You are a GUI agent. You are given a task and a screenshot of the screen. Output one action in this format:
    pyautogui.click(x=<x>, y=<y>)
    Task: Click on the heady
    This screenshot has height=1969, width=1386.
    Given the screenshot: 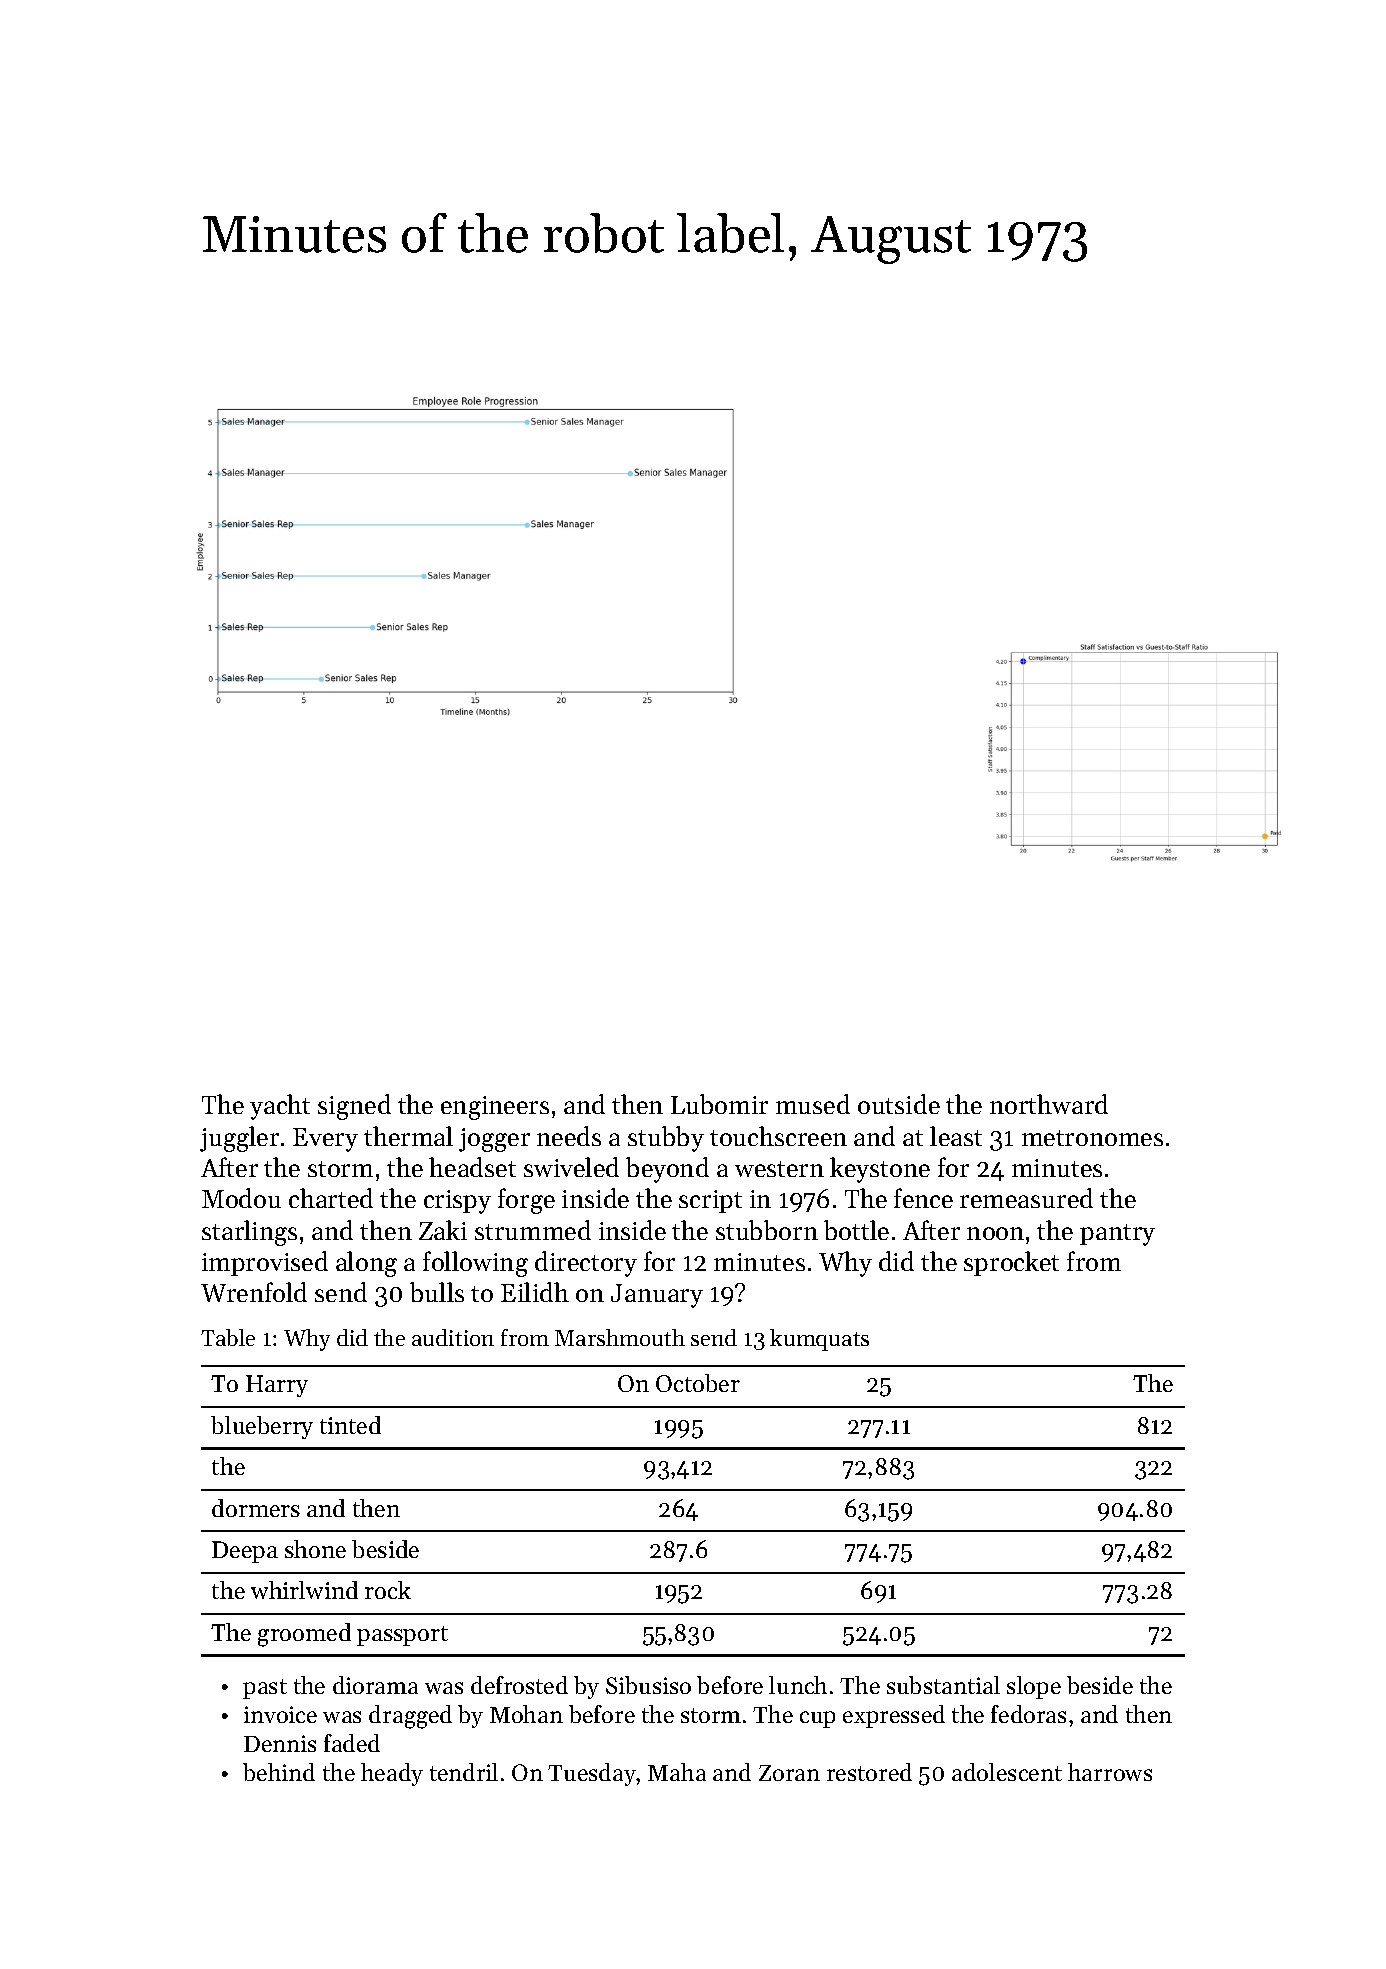 What is the action you would take?
    pyautogui.click(x=392, y=1774)
